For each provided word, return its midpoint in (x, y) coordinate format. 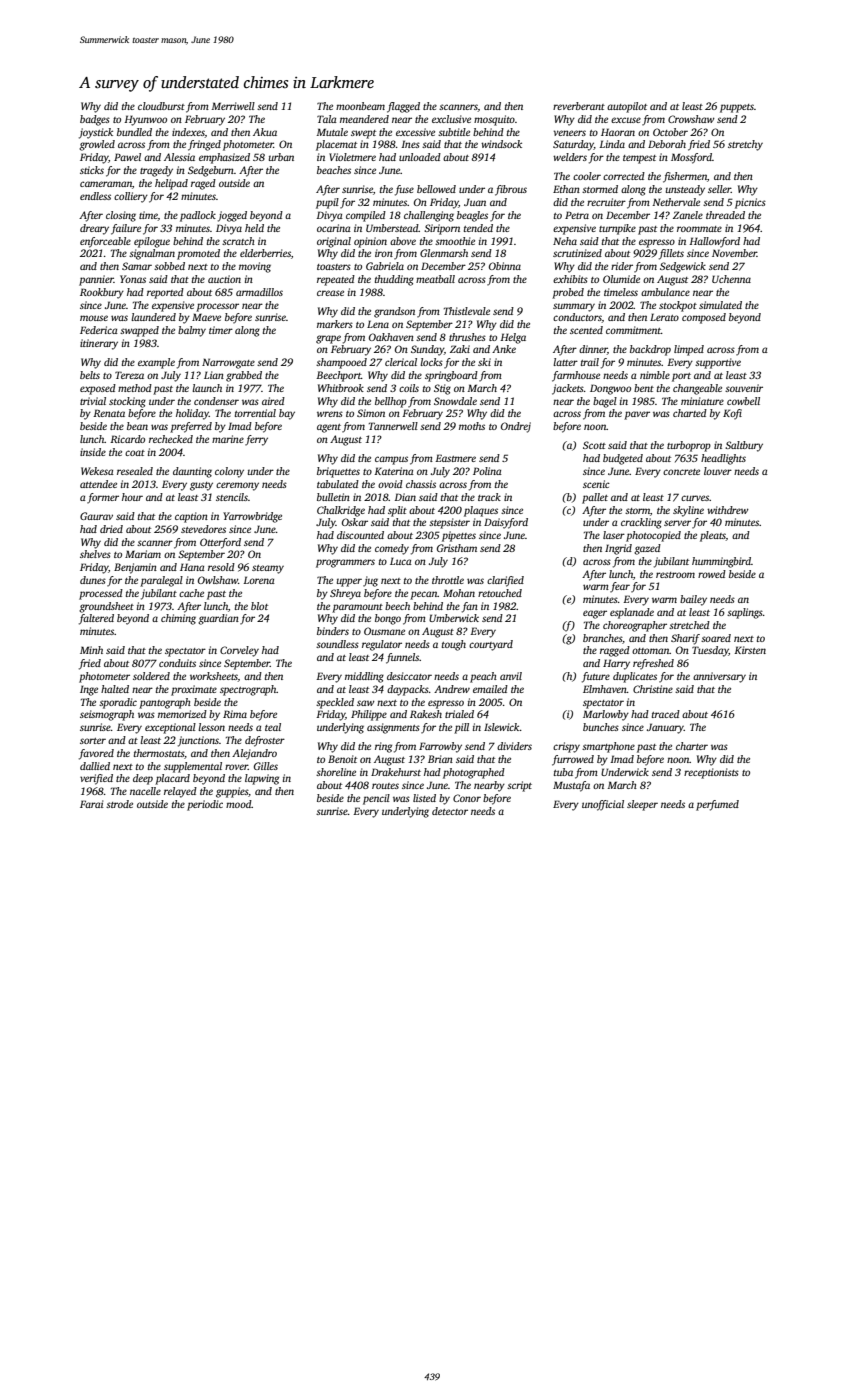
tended (478, 228)
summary (574, 307)
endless (95, 196)
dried (111, 529)
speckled (335, 703)
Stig (442, 389)
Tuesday (710, 651)
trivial (93, 401)
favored (96, 754)
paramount (357, 608)
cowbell (743, 401)
